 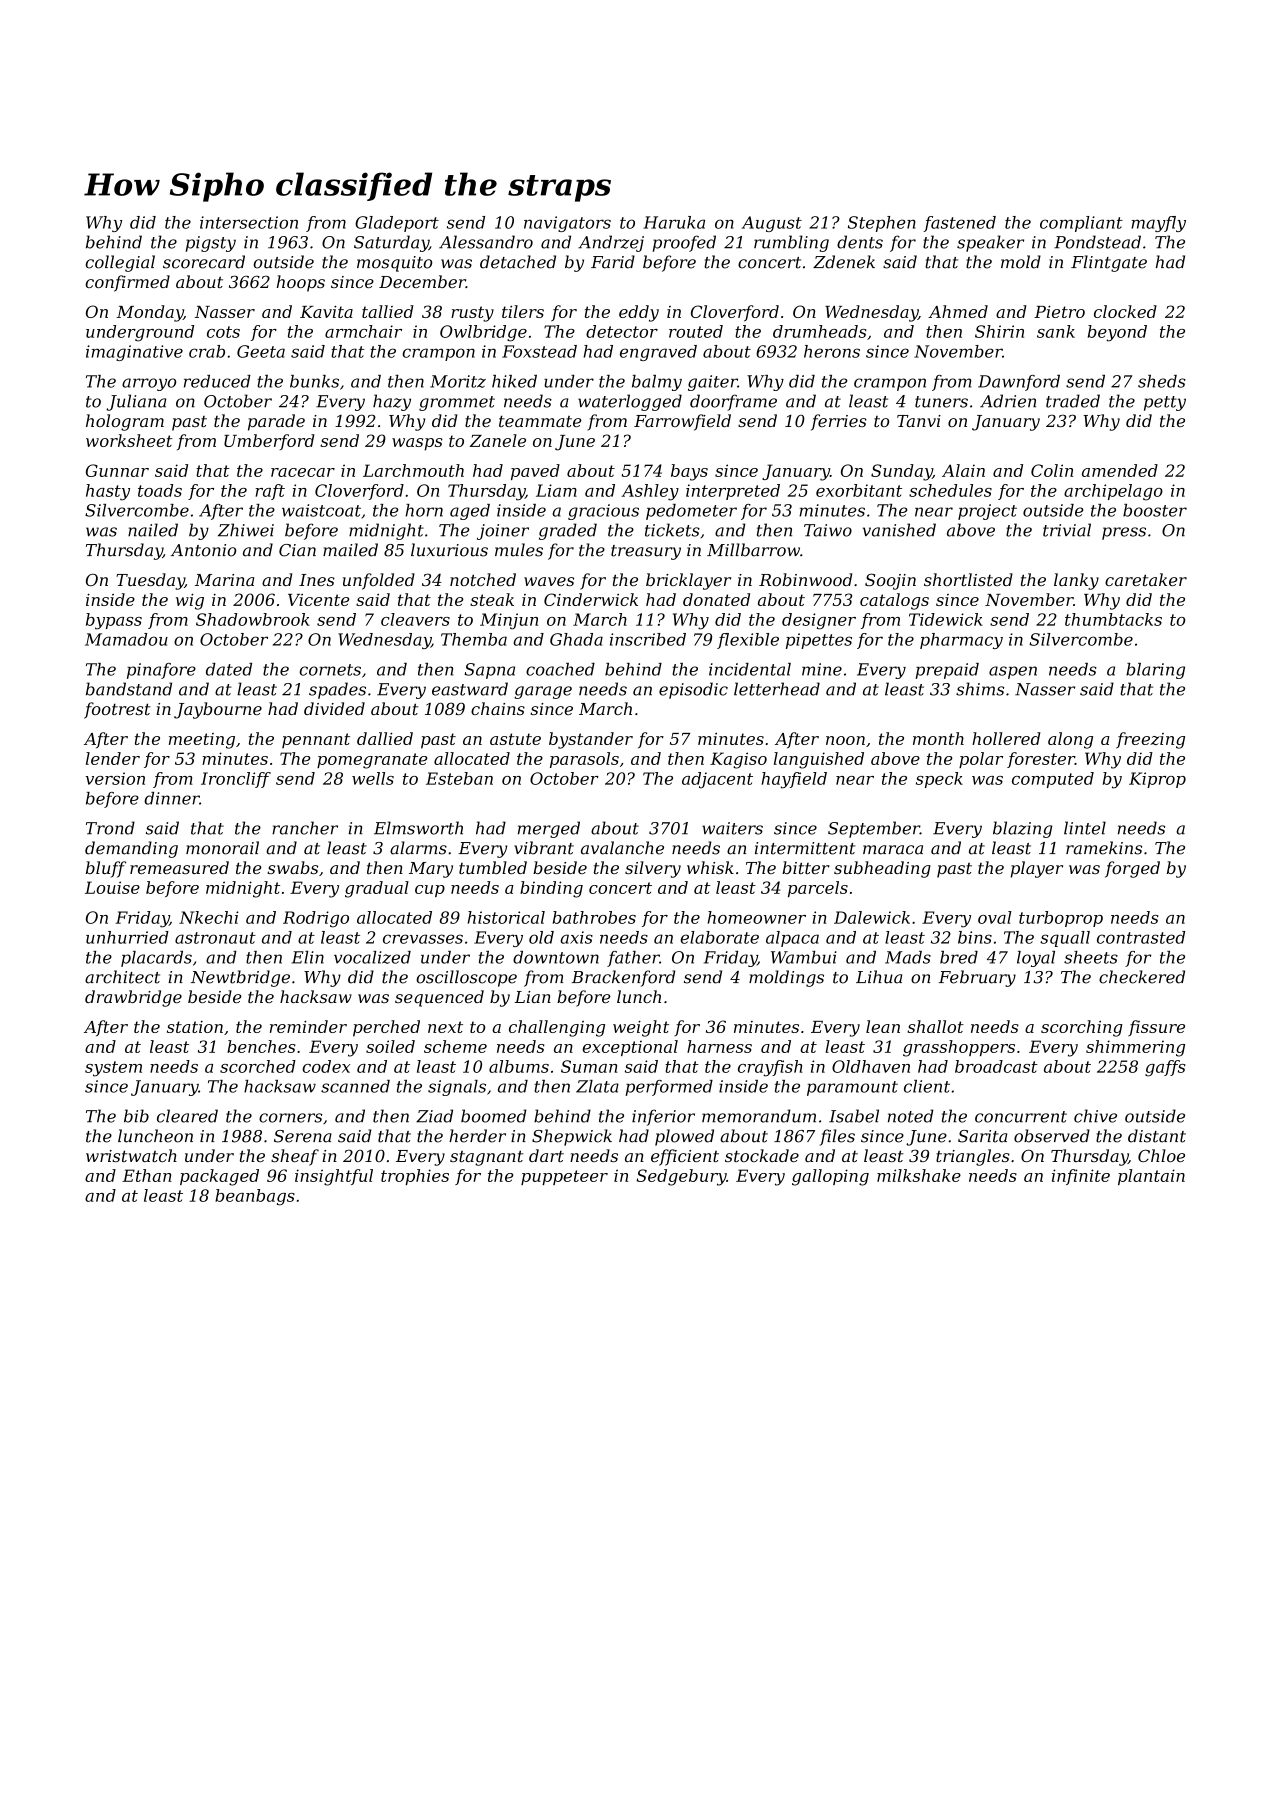 What do you see at coordinates (1059, 312) in the image?
I see `Pietro` at bounding box center [1059, 312].
